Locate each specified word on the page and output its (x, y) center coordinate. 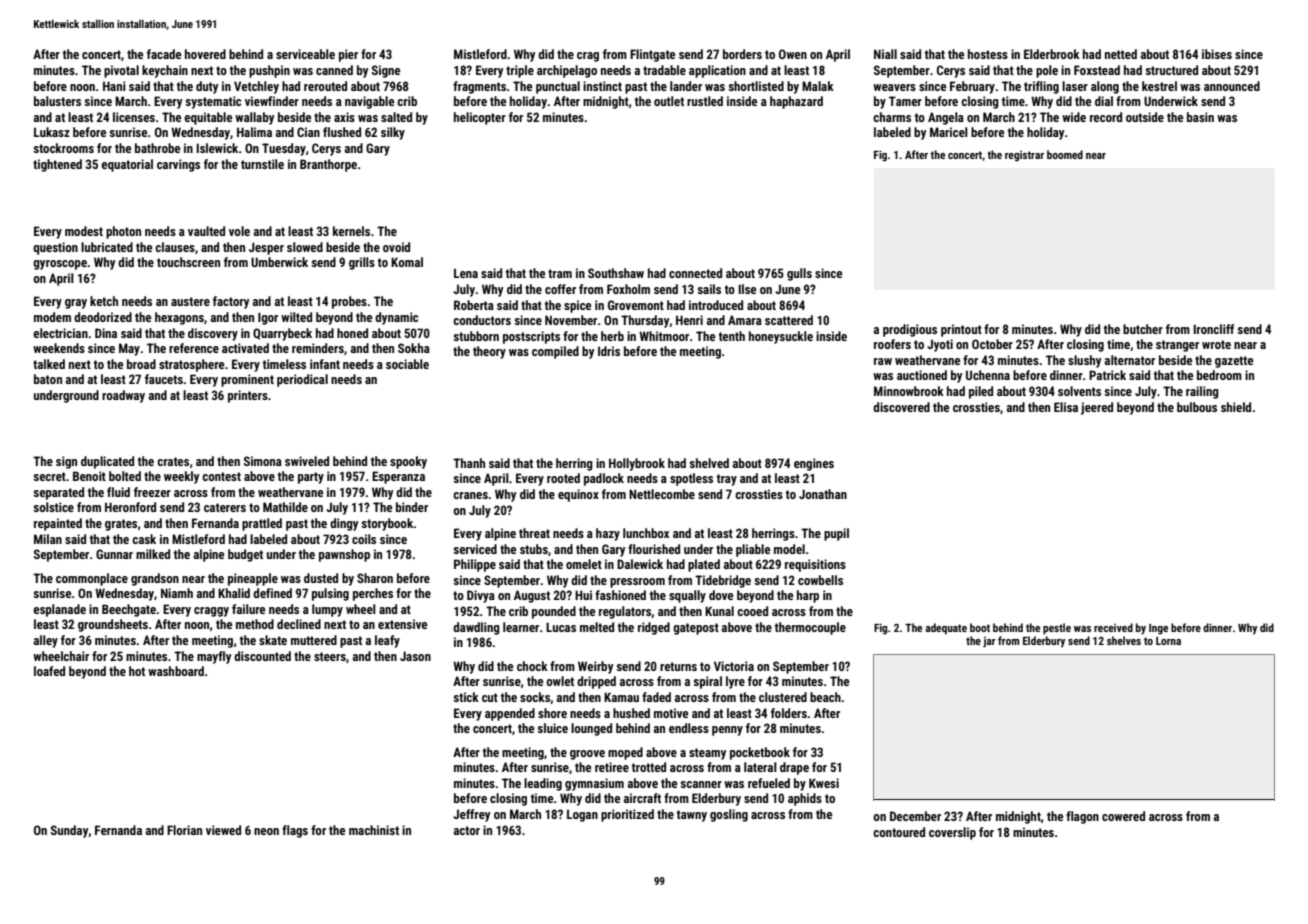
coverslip (952, 833)
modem (52, 317)
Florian (184, 830)
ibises (1217, 54)
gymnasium (594, 784)
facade (164, 54)
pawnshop (344, 555)
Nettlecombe (662, 494)
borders (742, 54)
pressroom (637, 583)
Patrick (1107, 375)
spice (577, 306)
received (1113, 627)
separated (58, 493)
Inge (1158, 629)
